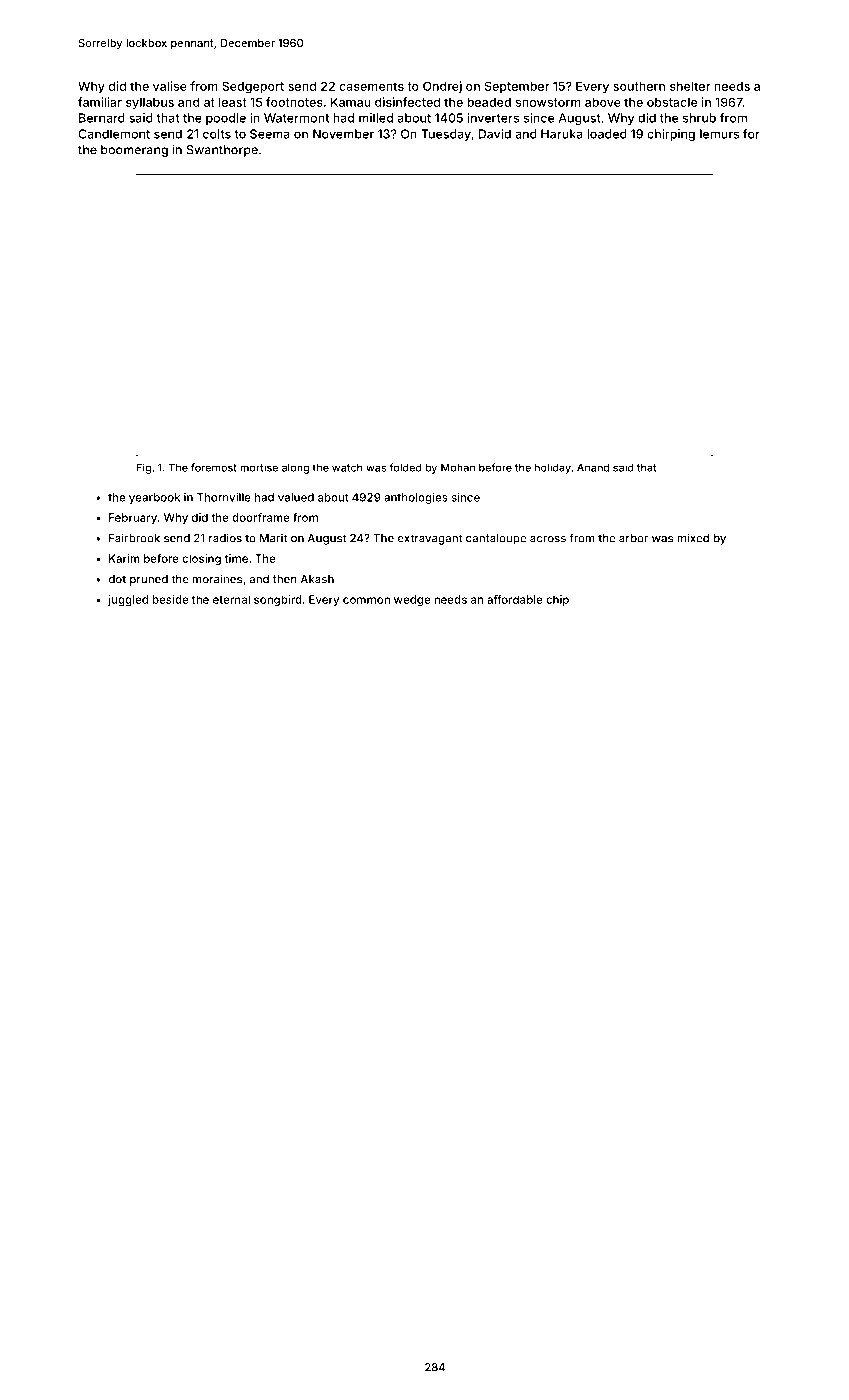 Image resolution: width=849 pixels, height=1400 pixels. Describe the element at coordinates (170, 86) in the screenshot. I see `valise` at that location.
